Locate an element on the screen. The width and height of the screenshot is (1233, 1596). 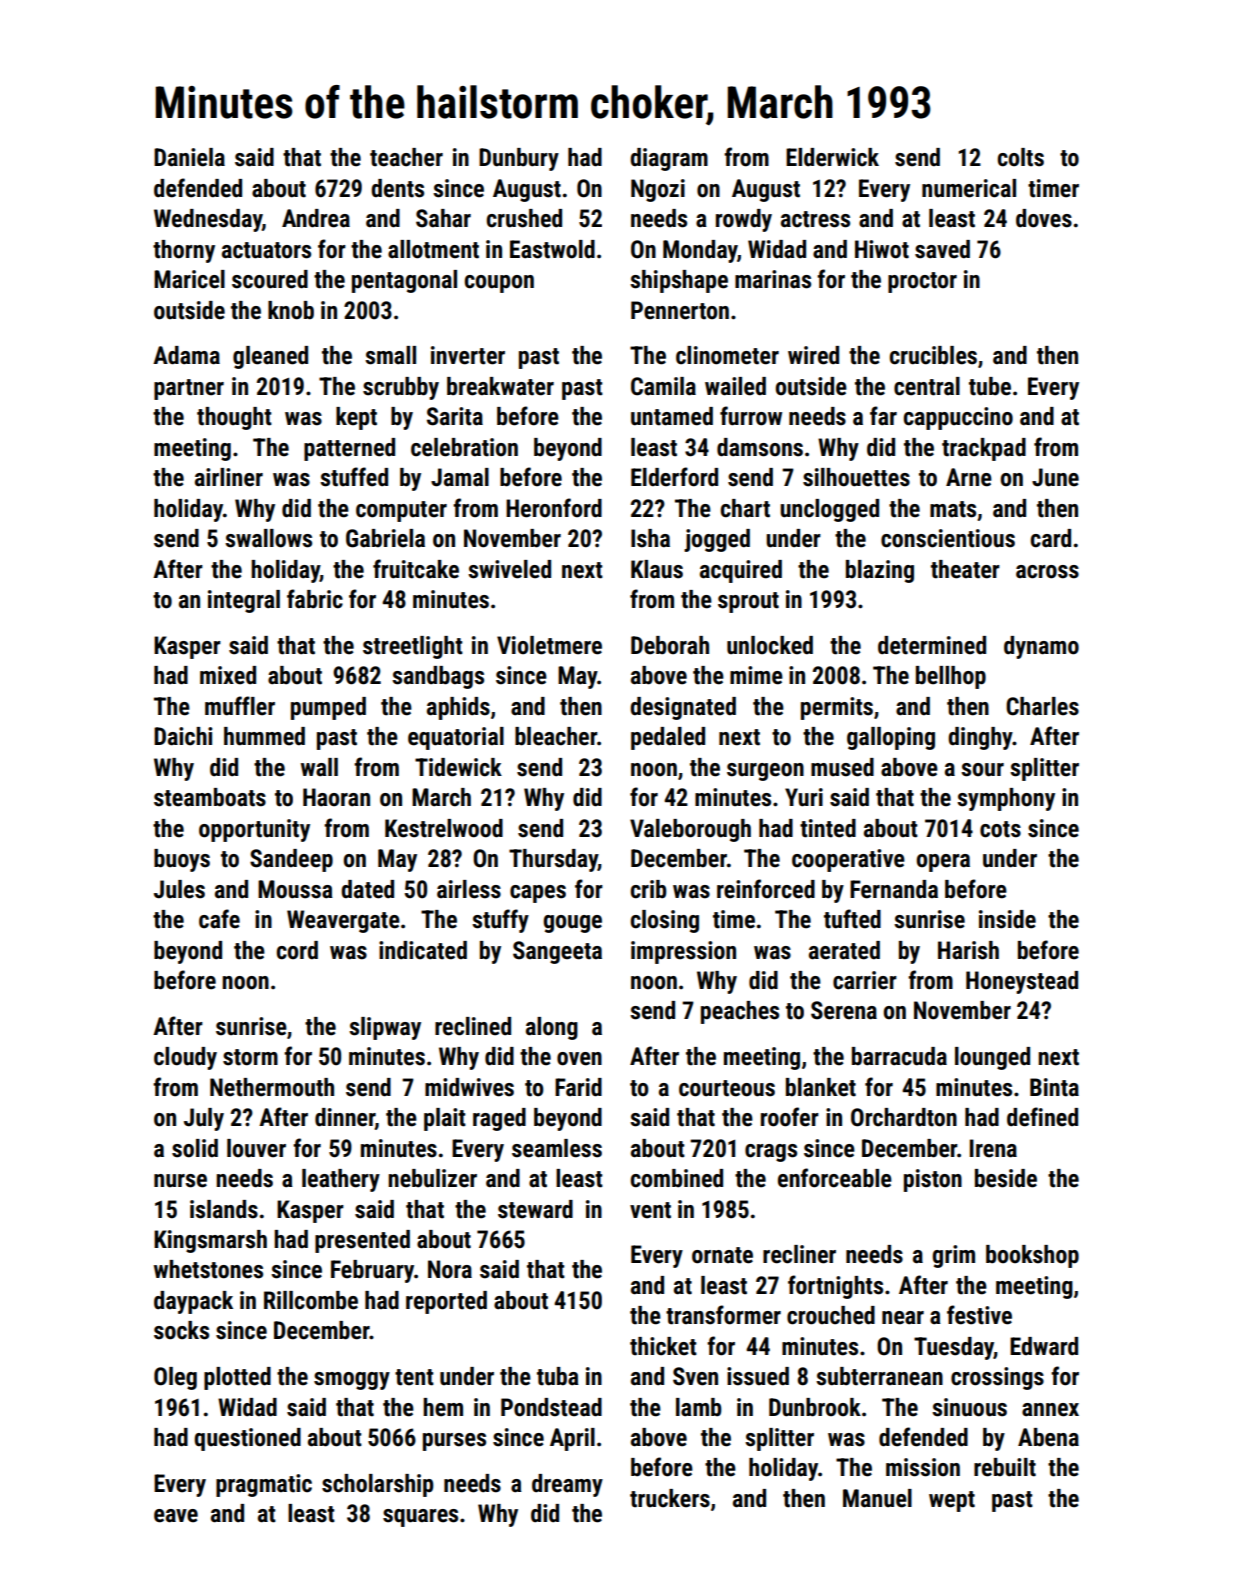
louver is located at coordinates (256, 1148).
